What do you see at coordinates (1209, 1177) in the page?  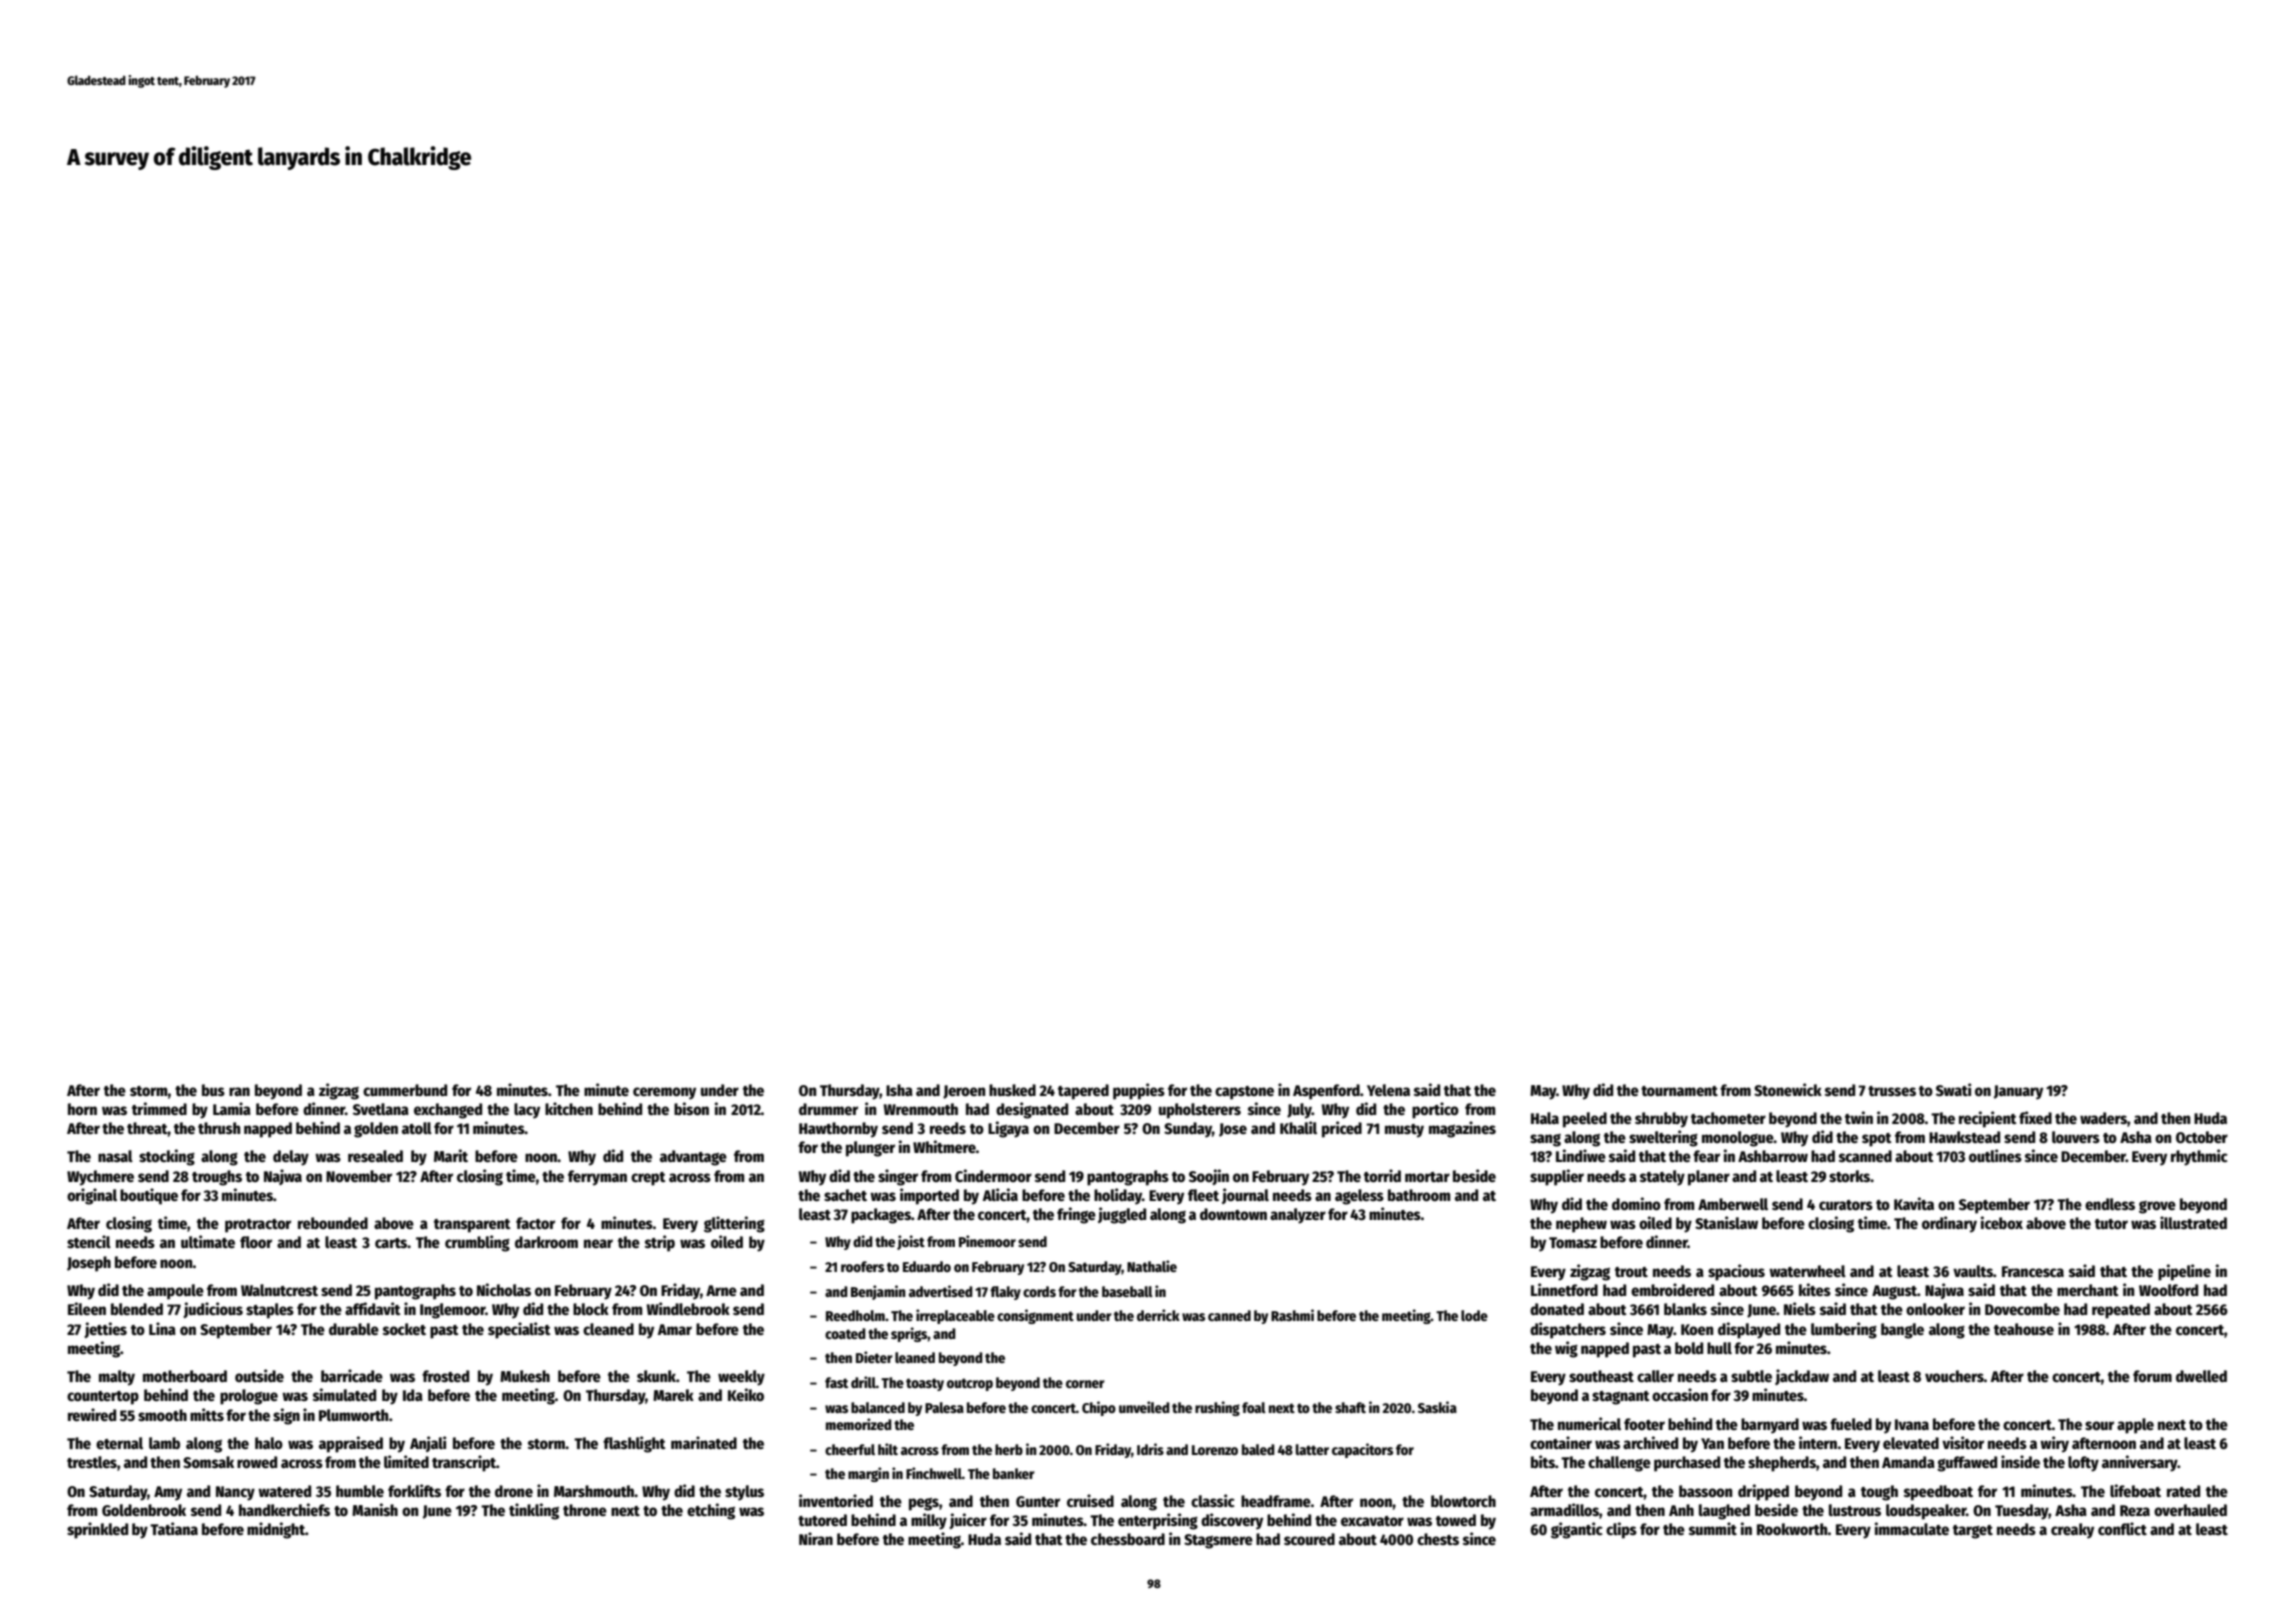 I see `Soojin` at bounding box center [1209, 1177].
